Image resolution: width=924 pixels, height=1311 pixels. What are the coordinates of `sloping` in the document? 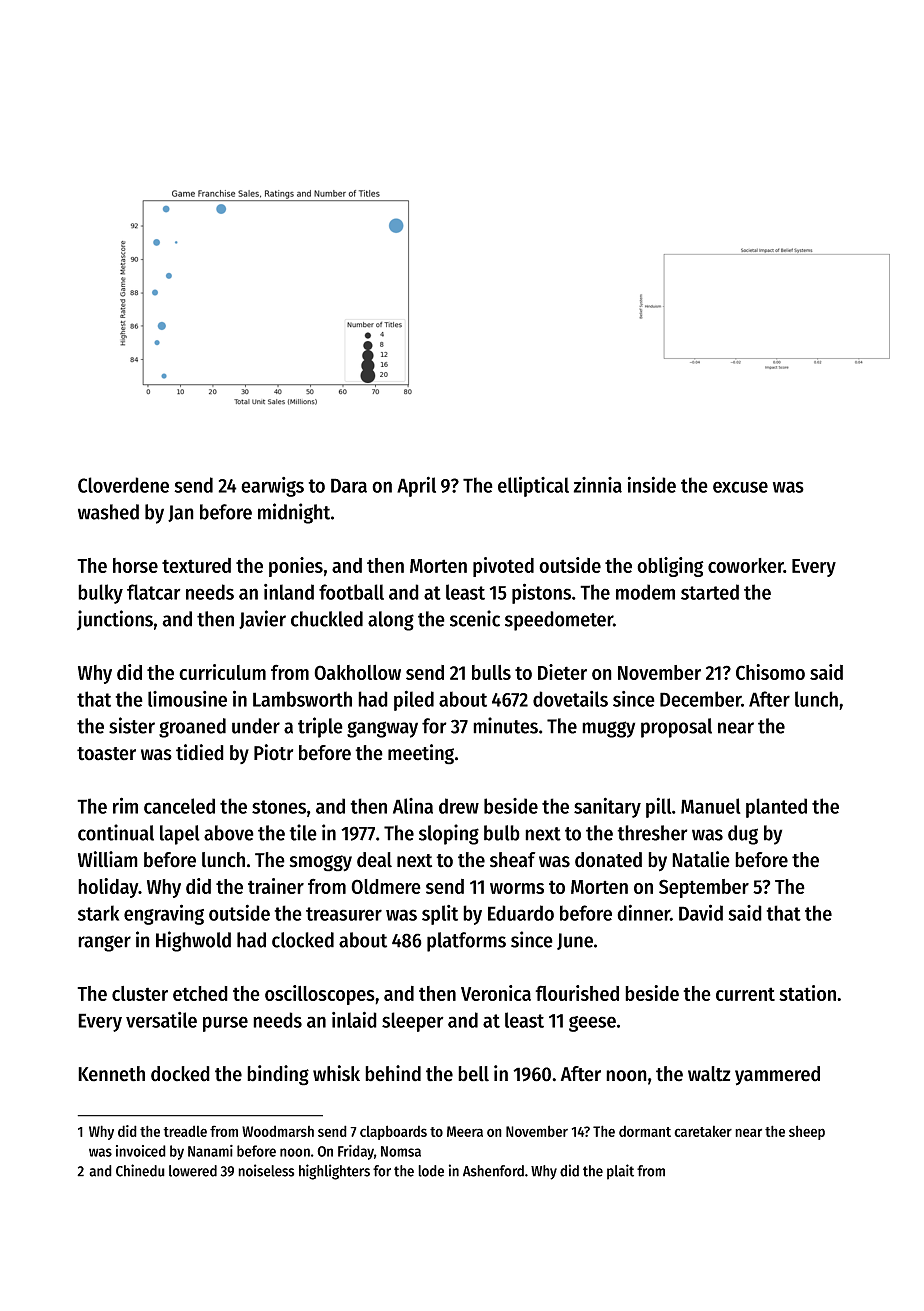 It's located at (449, 834).
